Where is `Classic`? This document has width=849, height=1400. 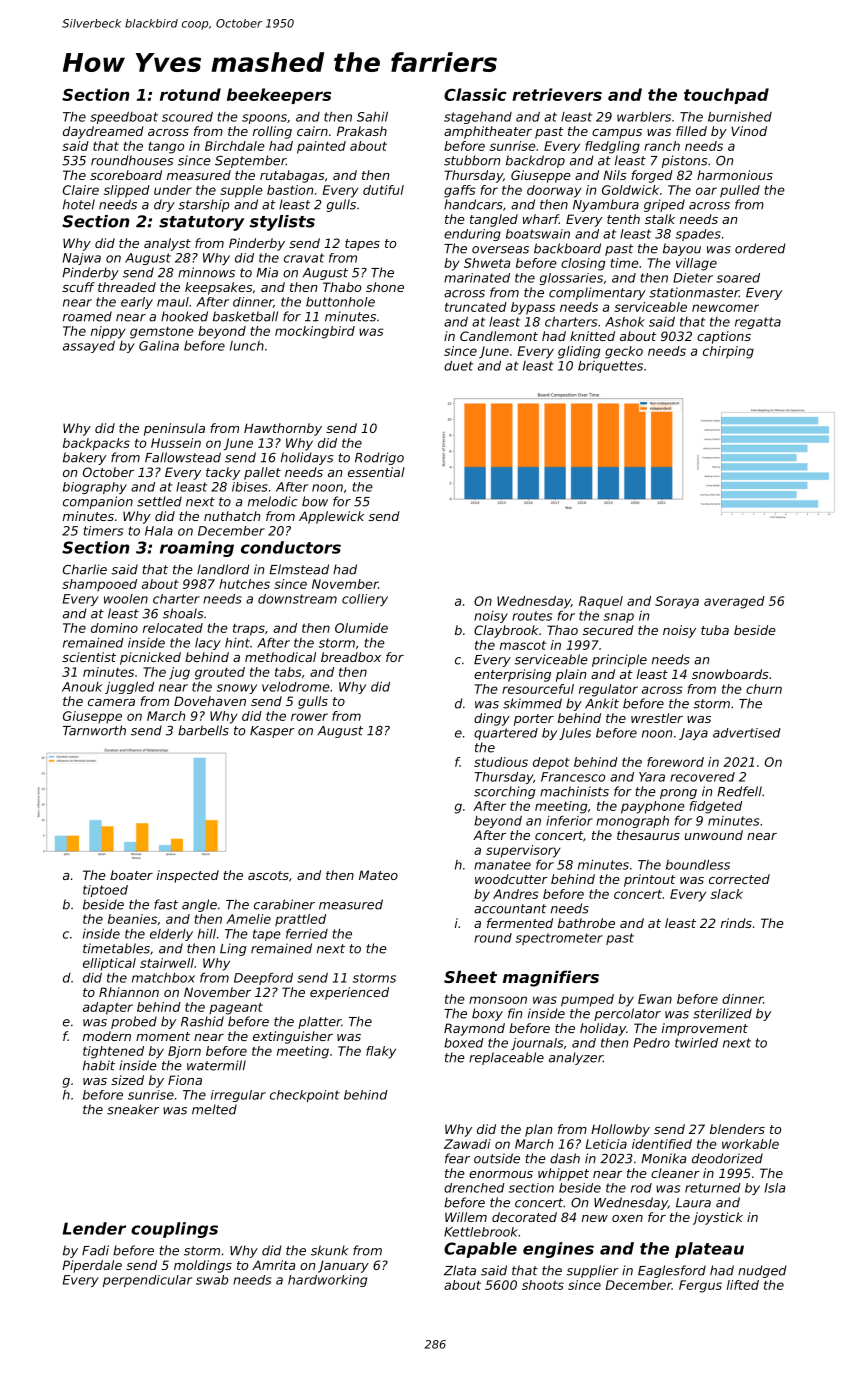
Classic is located at coordinates (475, 94).
